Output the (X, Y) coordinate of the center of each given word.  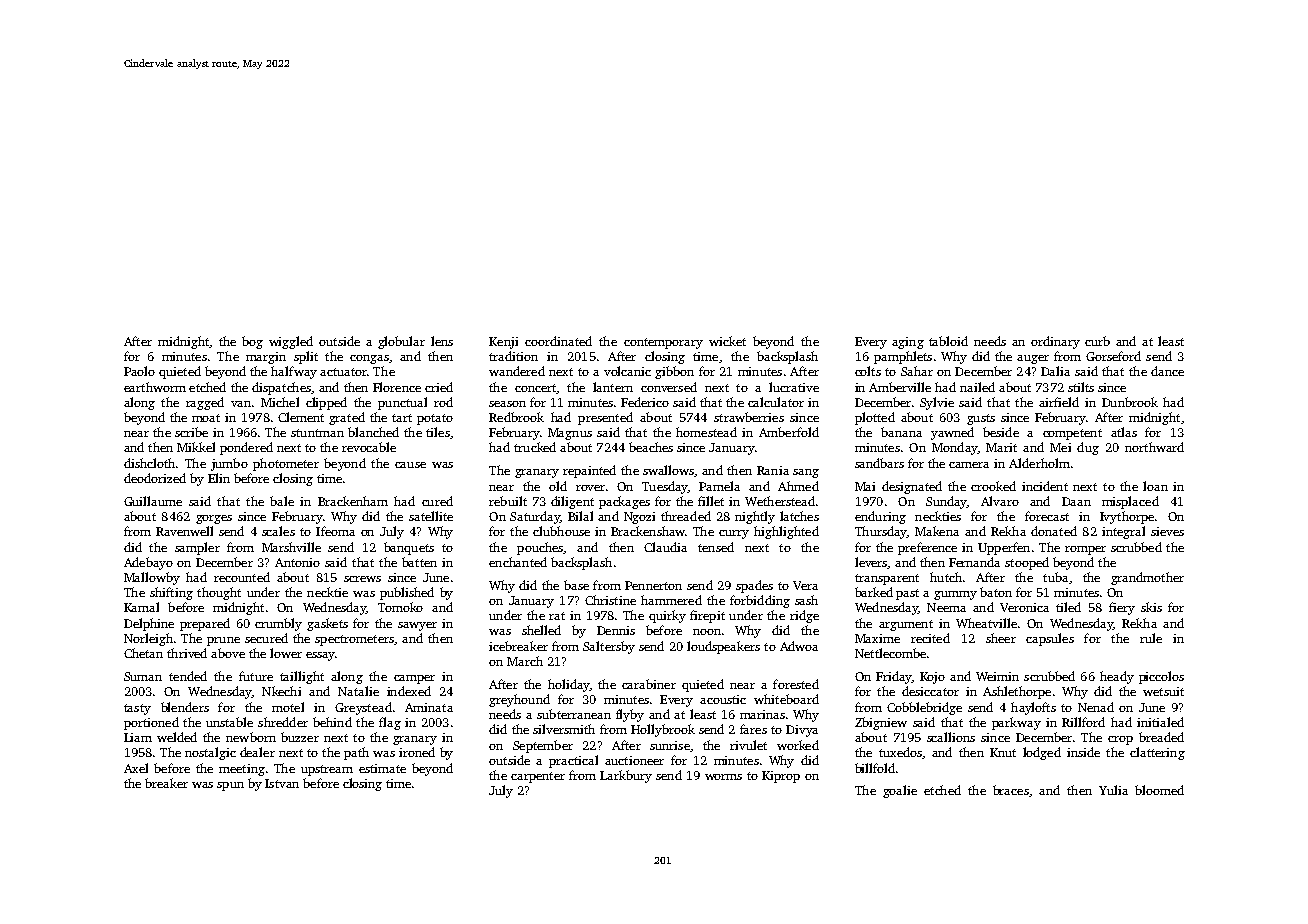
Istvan (282, 783)
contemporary (663, 343)
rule (1151, 638)
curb (1097, 341)
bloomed (1159, 790)
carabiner (649, 684)
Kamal (141, 607)
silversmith (564, 729)
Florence (397, 387)
